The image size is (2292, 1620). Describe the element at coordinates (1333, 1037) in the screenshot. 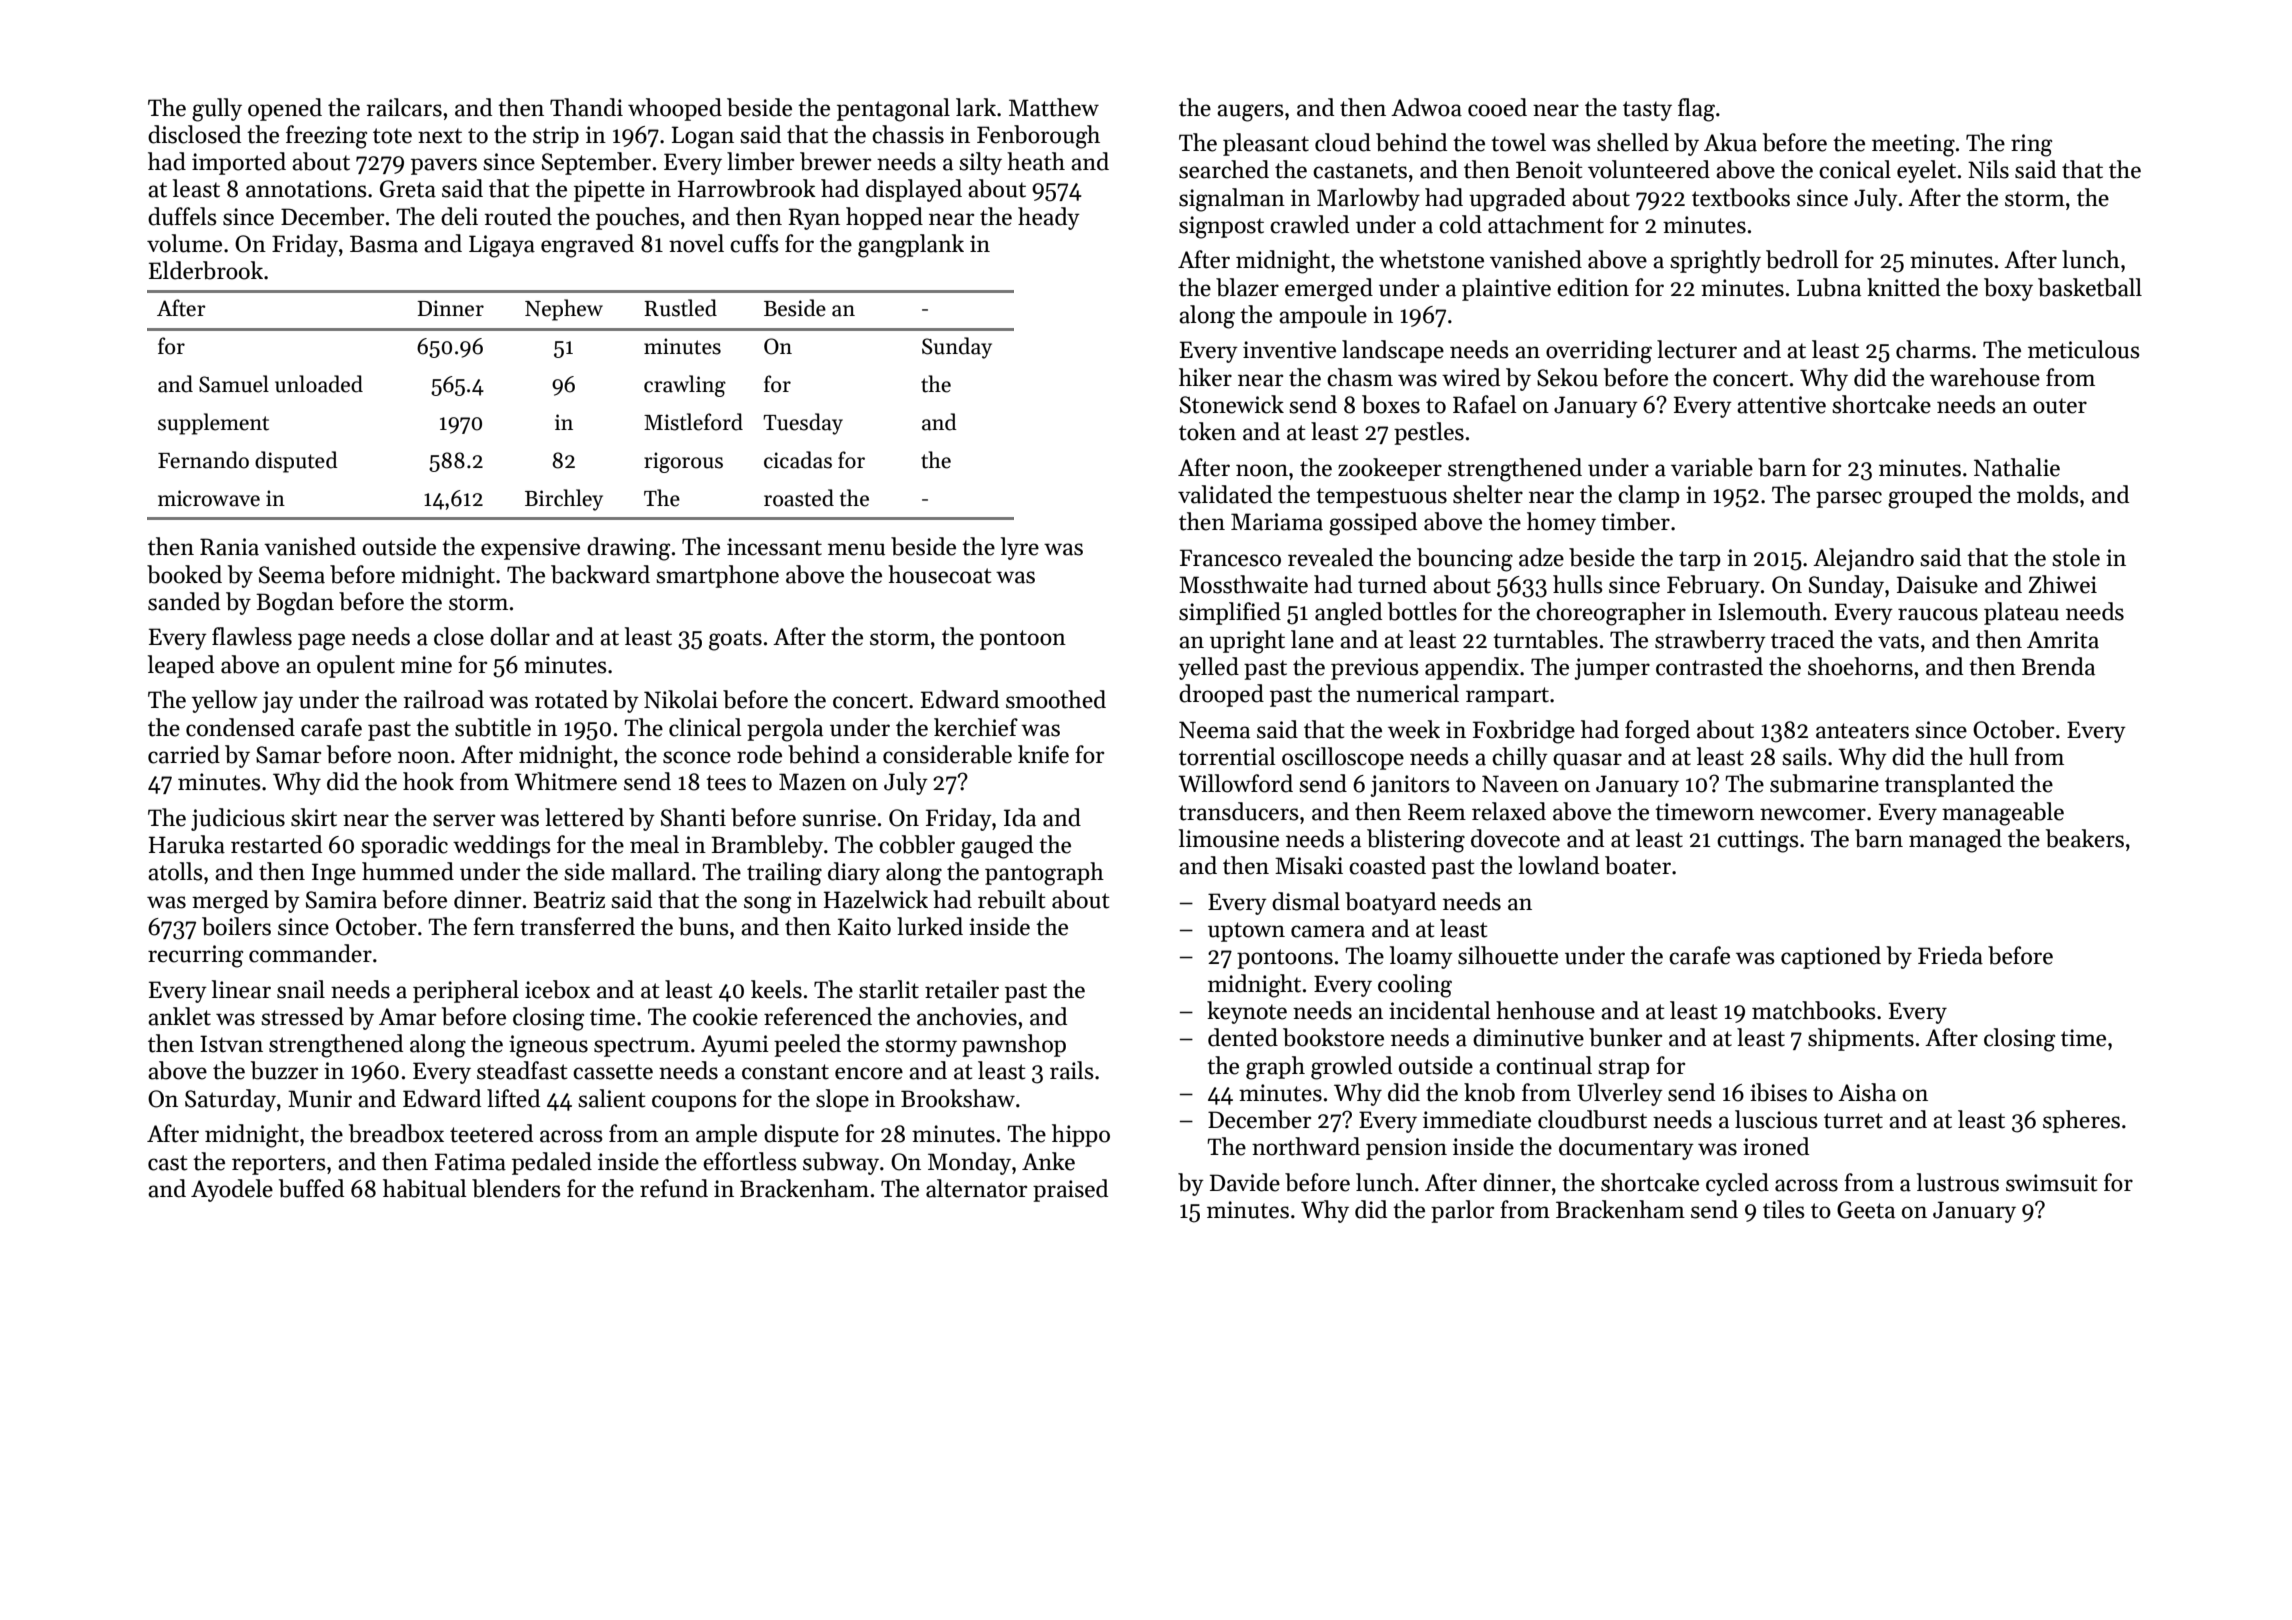

I see `bookstore` at that location.
